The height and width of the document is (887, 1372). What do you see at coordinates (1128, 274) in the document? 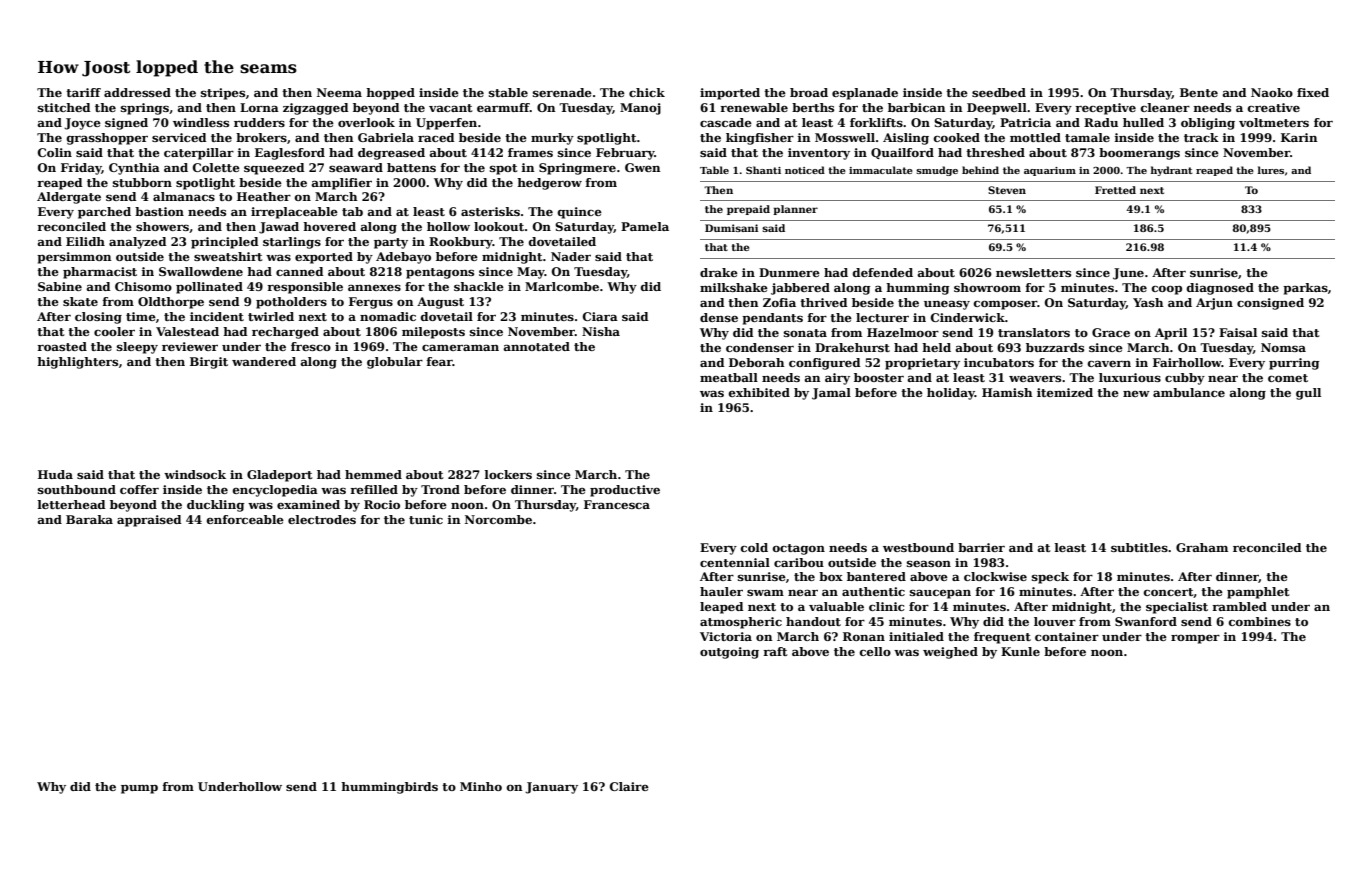
I see `June` at bounding box center [1128, 274].
